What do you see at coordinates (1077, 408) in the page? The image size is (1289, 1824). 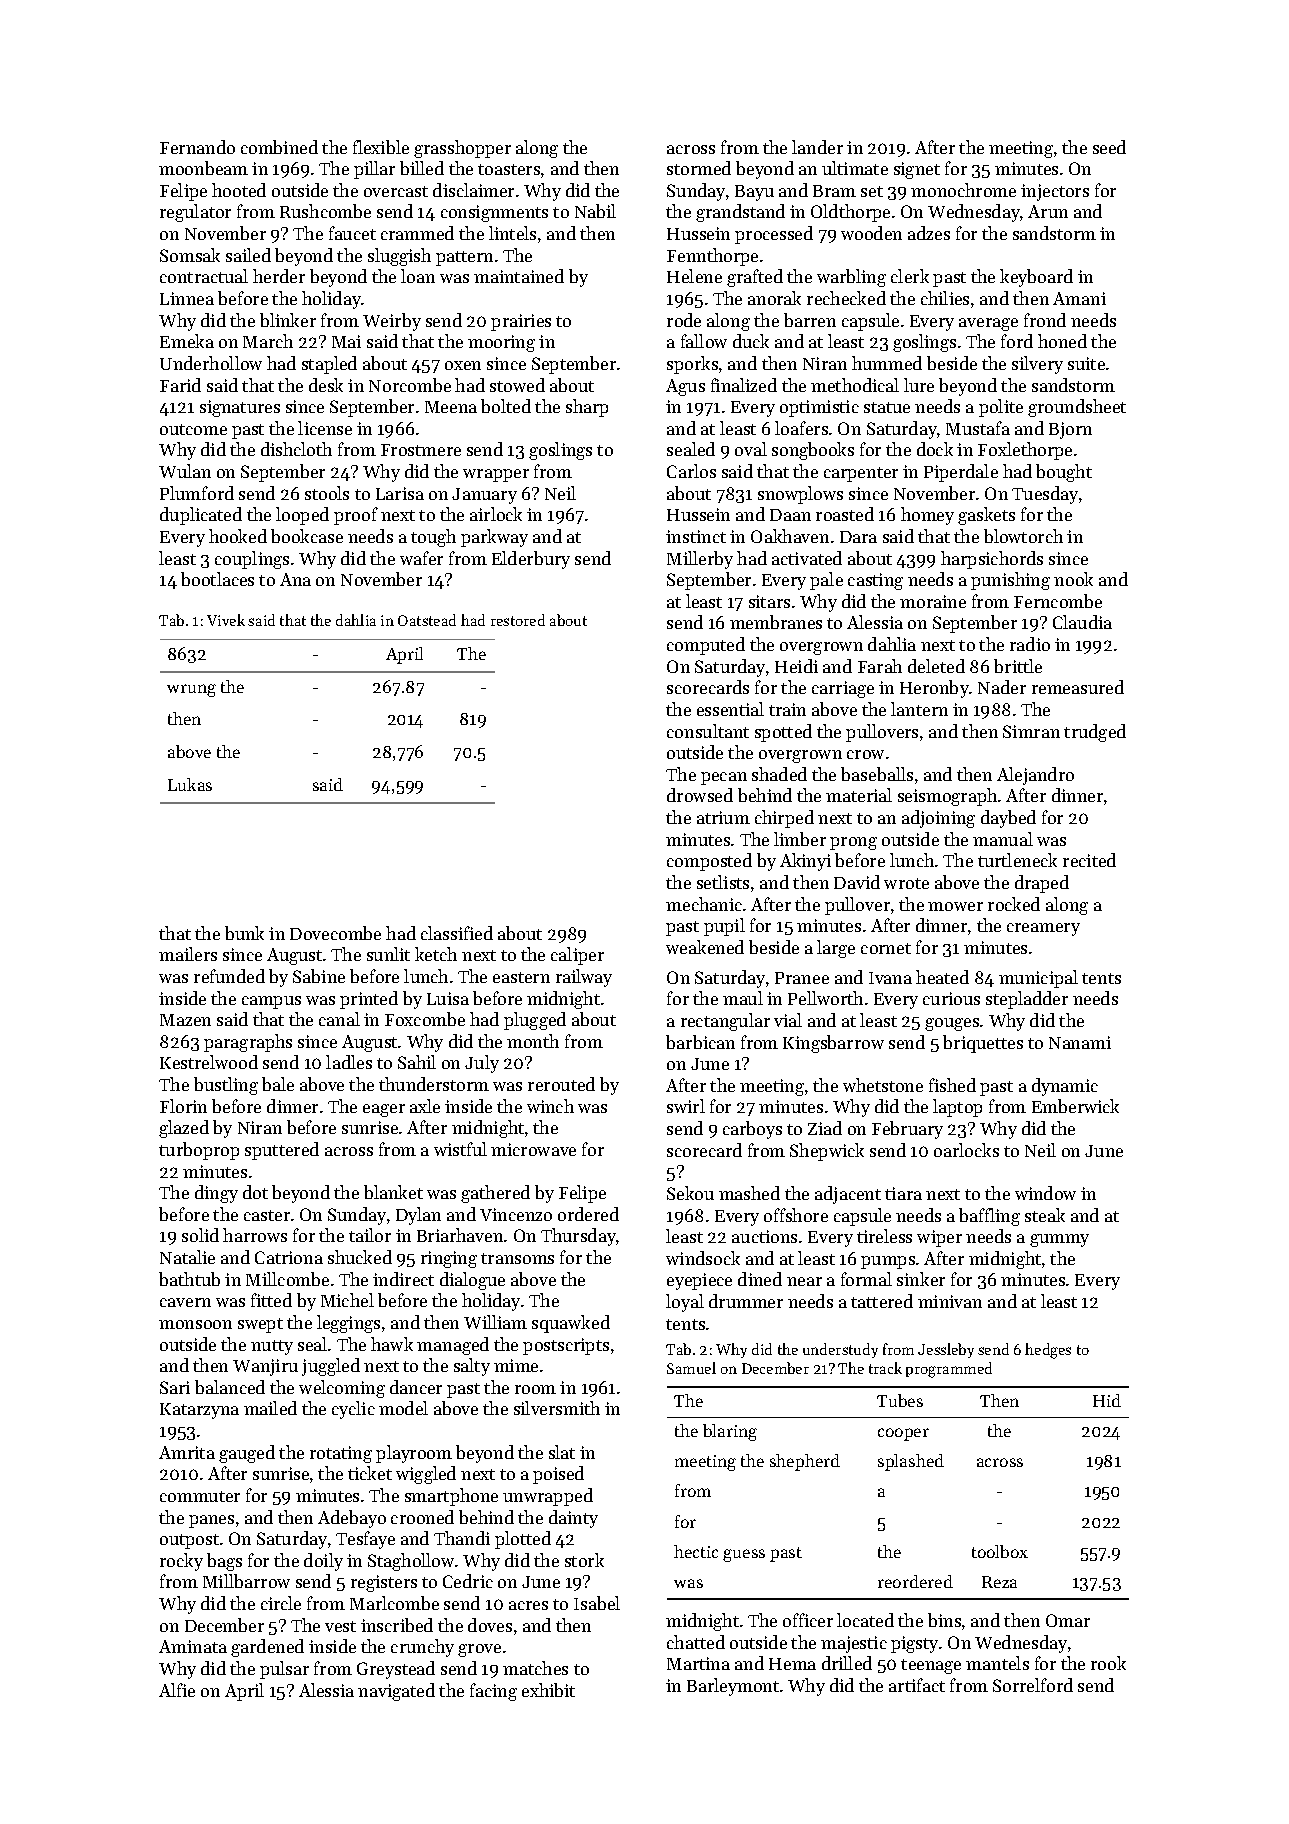 I see `groundsheet` at bounding box center [1077, 408].
